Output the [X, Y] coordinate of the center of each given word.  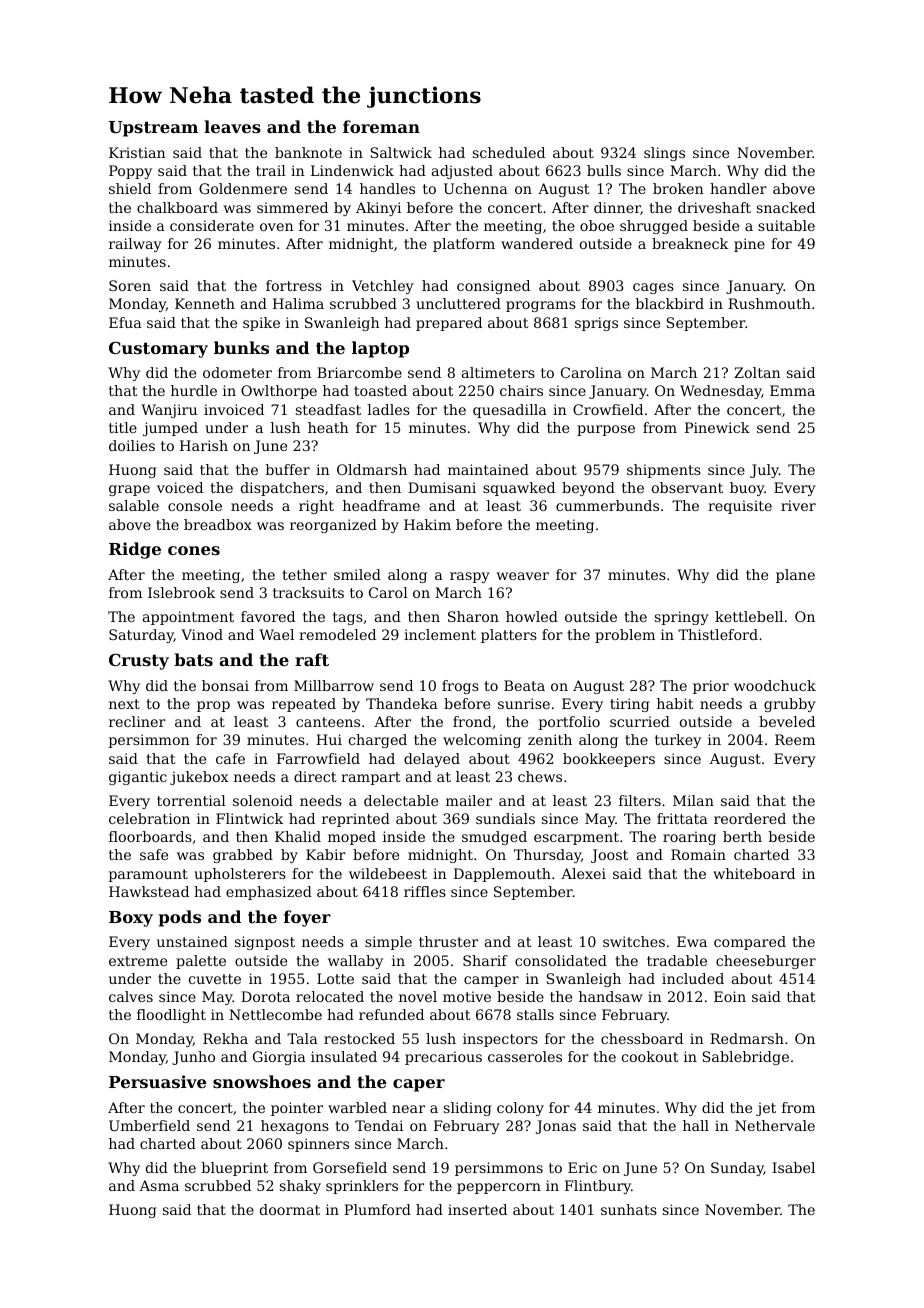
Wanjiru [169, 411]
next [124, 704]
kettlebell [749, 616]
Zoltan [757, 372]
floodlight [171, 1016]
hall [696, 1125]
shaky [300, 1187]
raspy [470, 577]
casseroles [525, 1056]
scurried [640, 721]
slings [664, 154]
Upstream [153, 129]
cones [194, 550]
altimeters [498, 372]
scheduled [509, 152]
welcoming [482, 741]
